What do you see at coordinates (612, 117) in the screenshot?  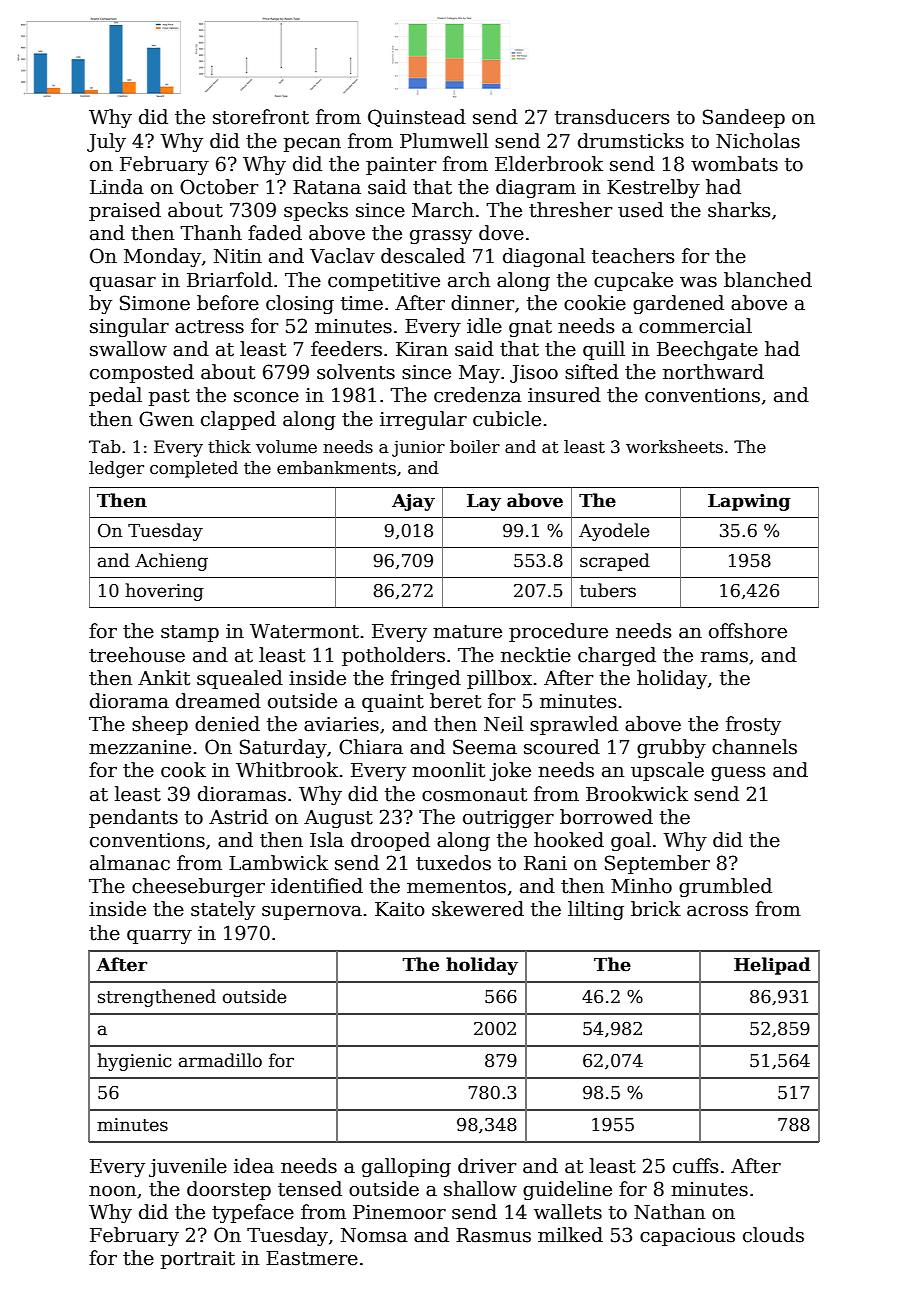 I see `transducers` at bounding box center [612, 117].
